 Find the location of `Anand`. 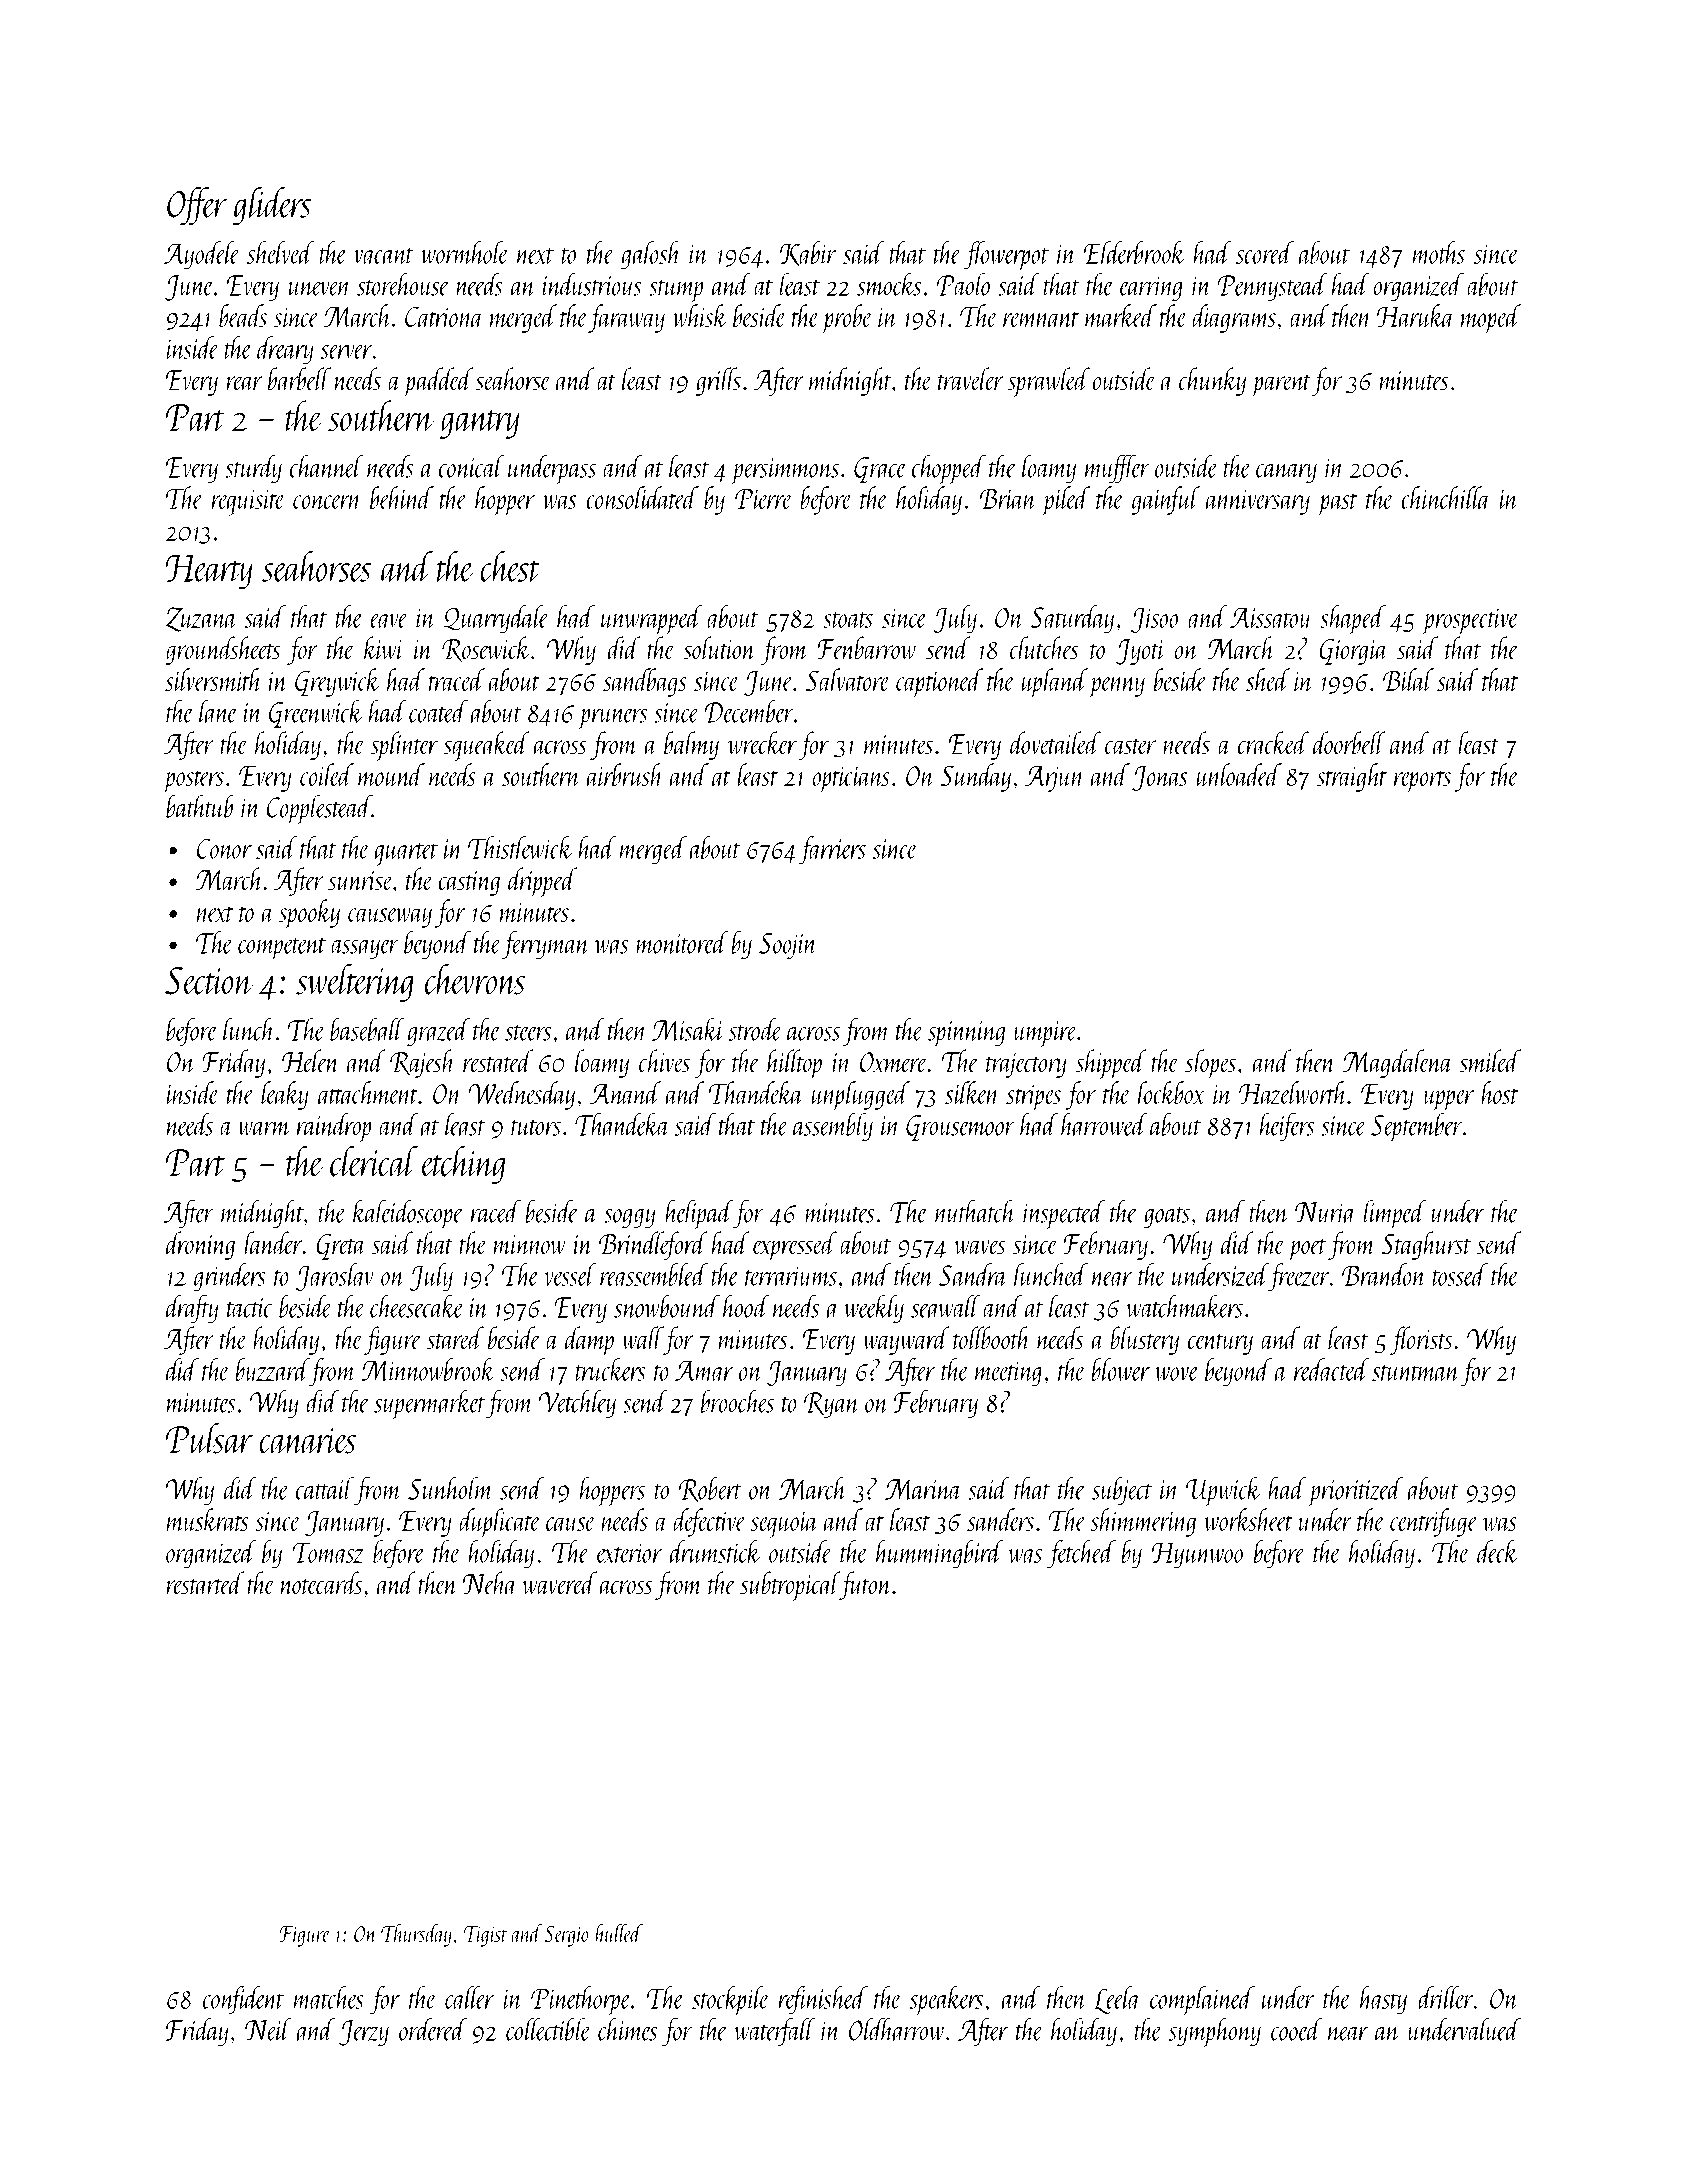

Anand is located at coordinates (625, 1092).
